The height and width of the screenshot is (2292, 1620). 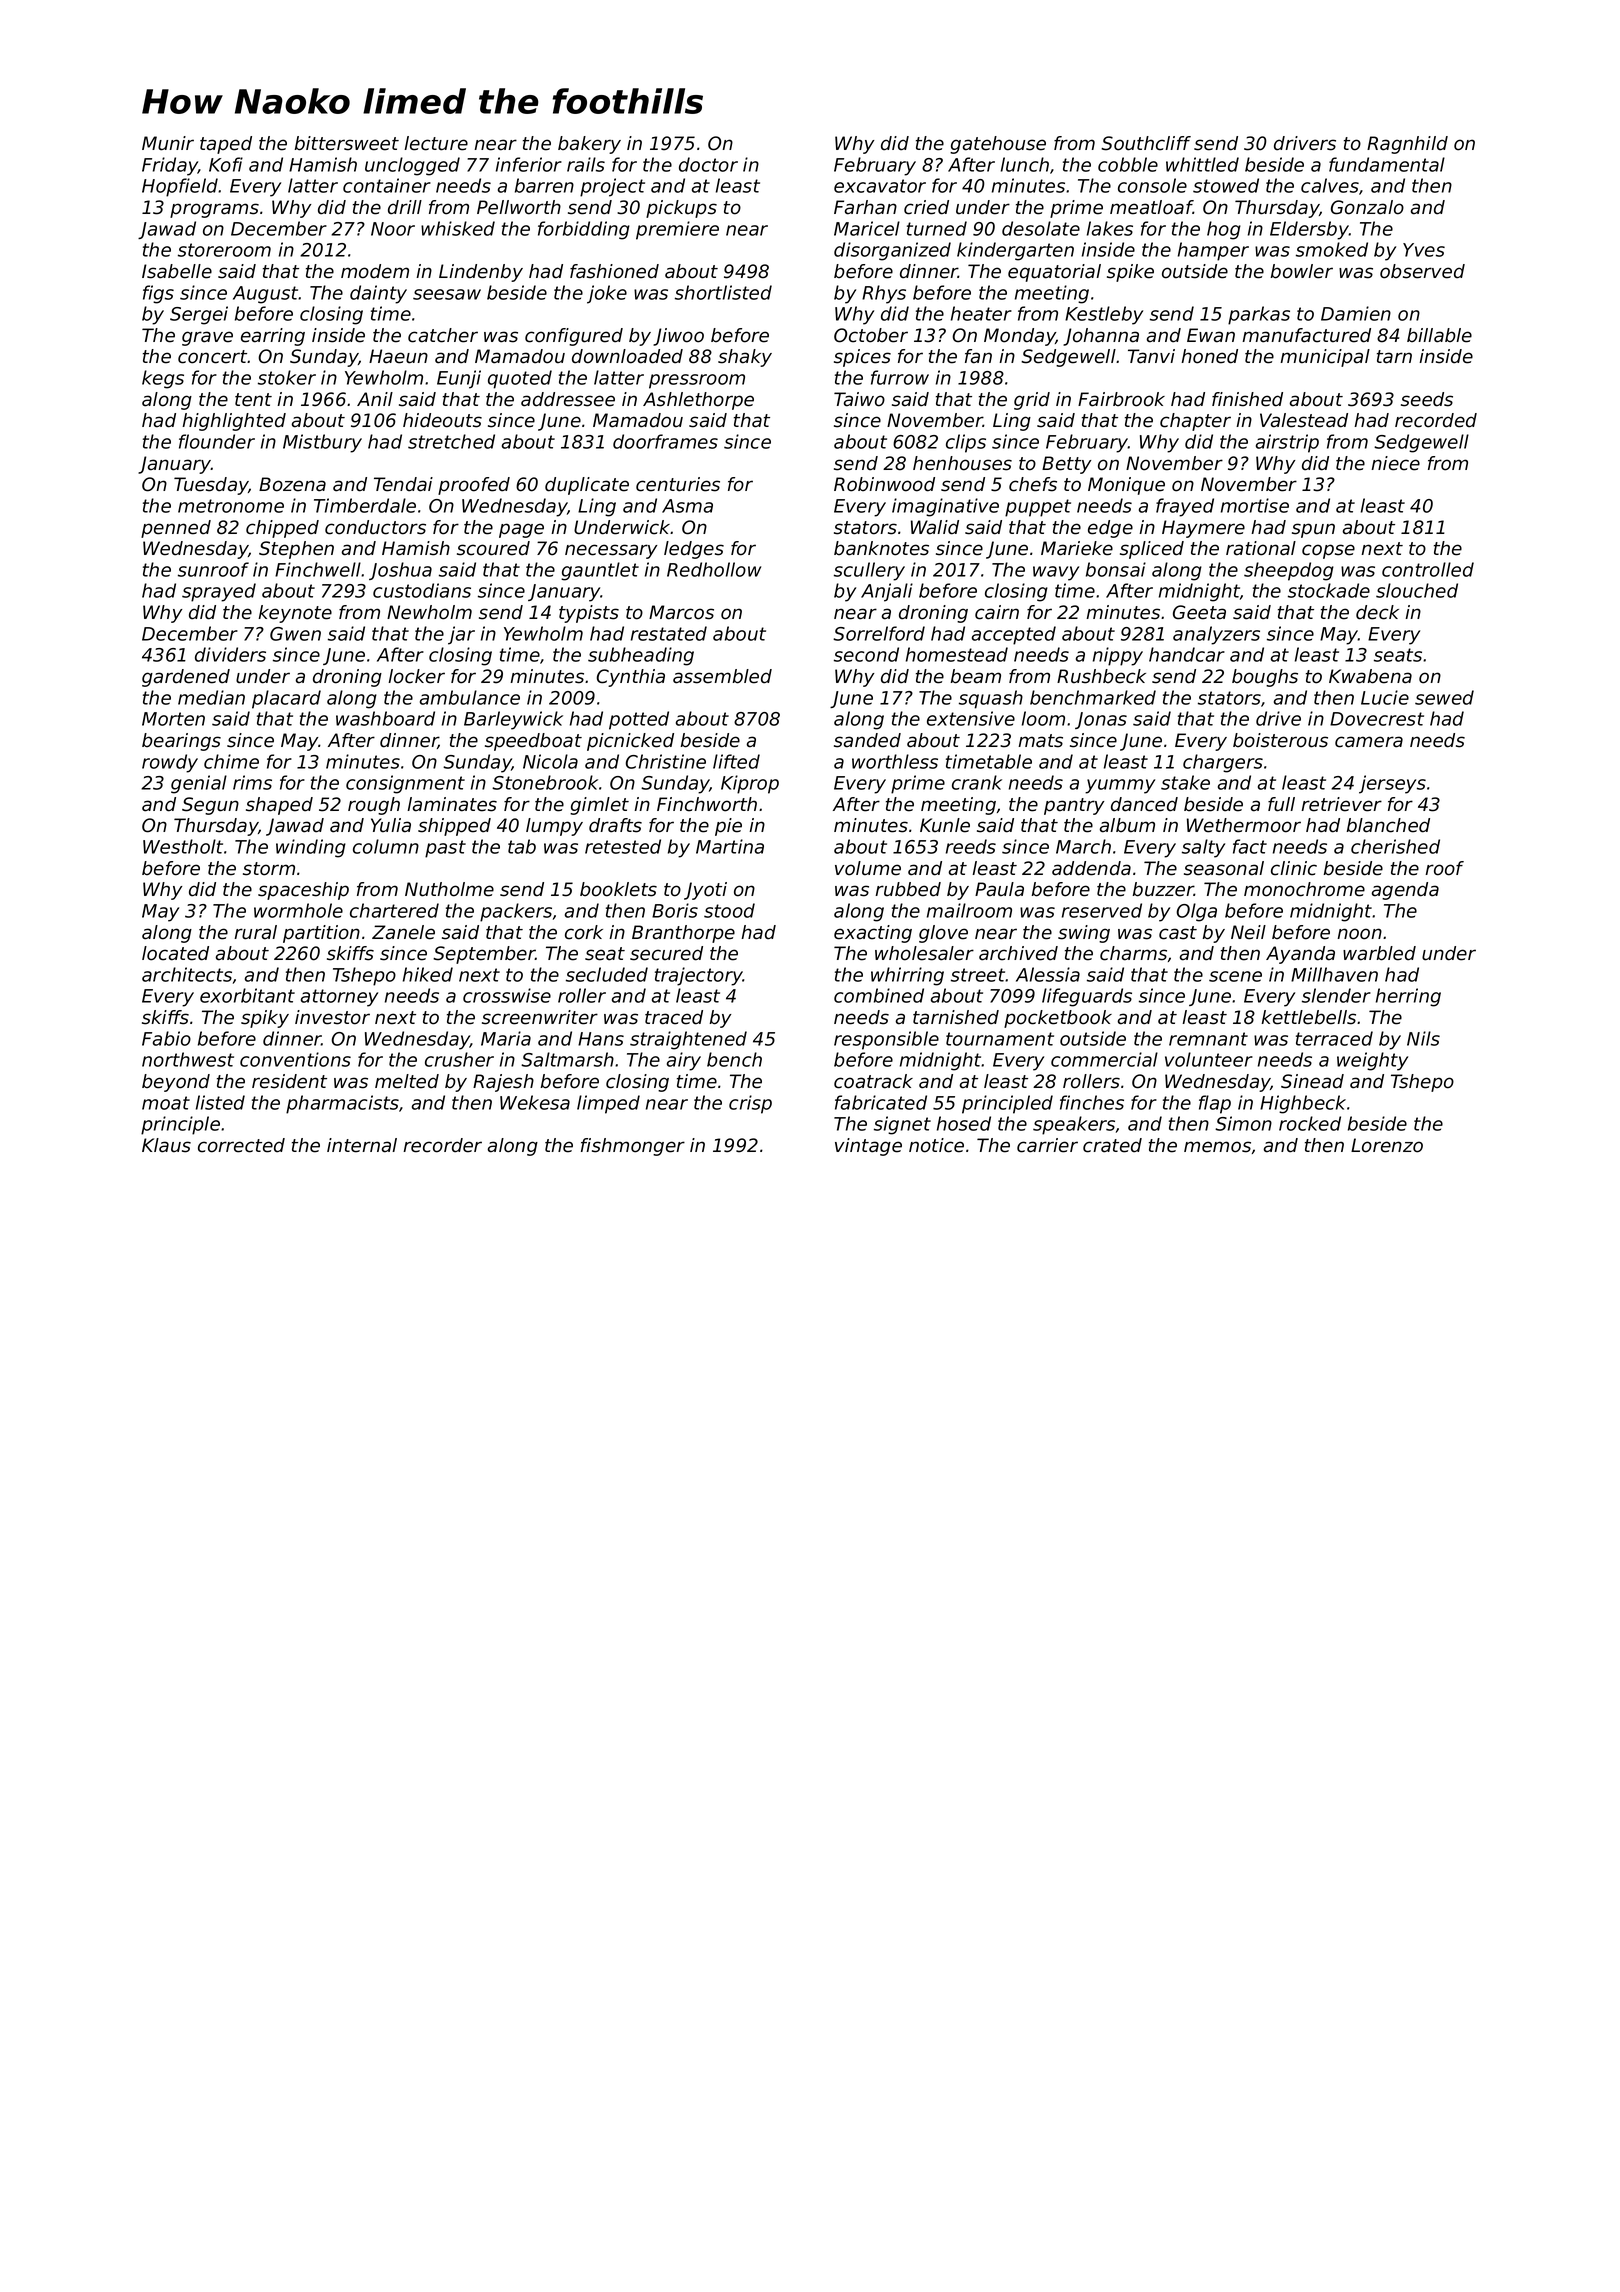 I want to click on duplicate, so click(x=587, y=486).
